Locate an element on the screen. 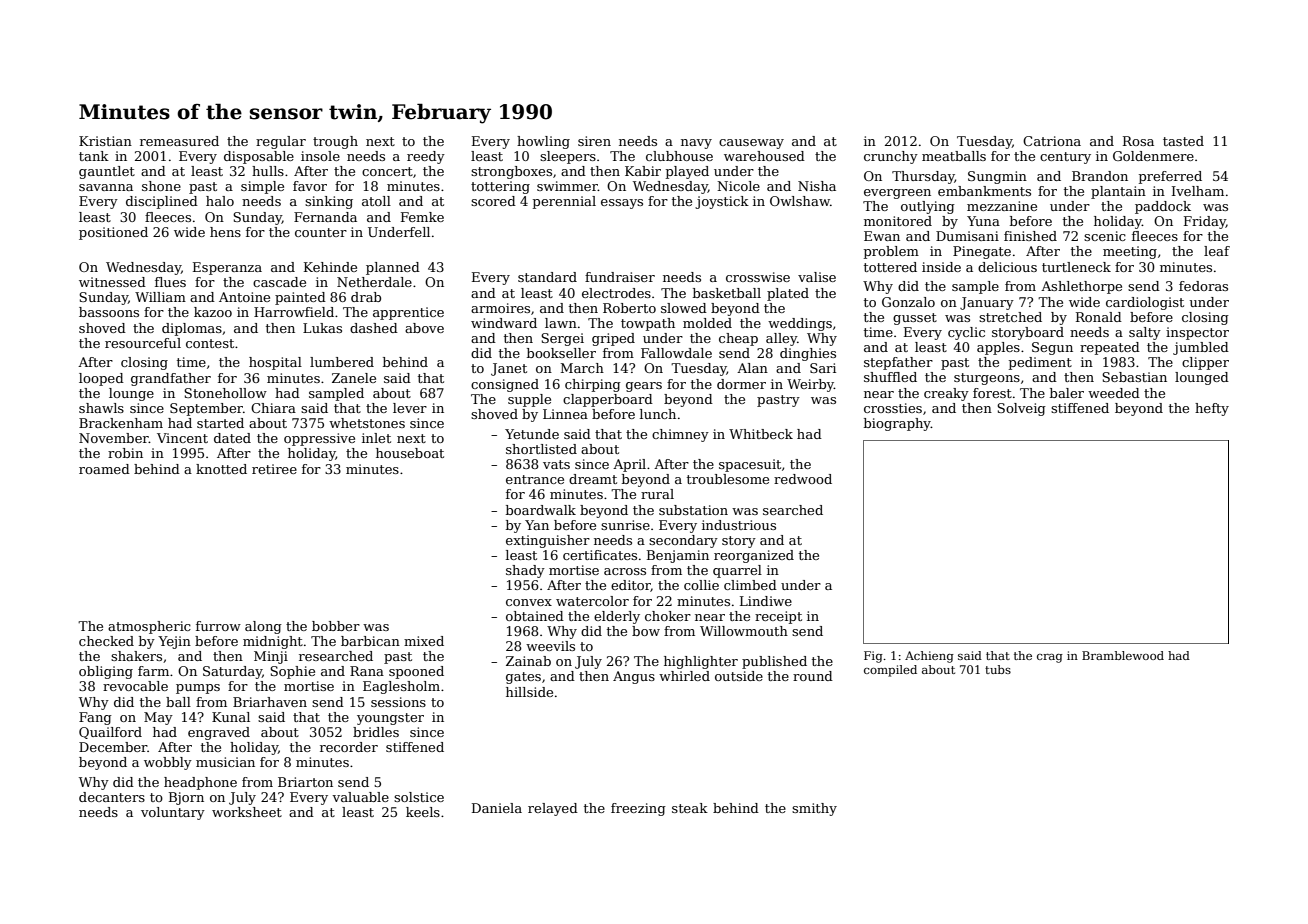  barbican is located at coordinates (370, 641).
